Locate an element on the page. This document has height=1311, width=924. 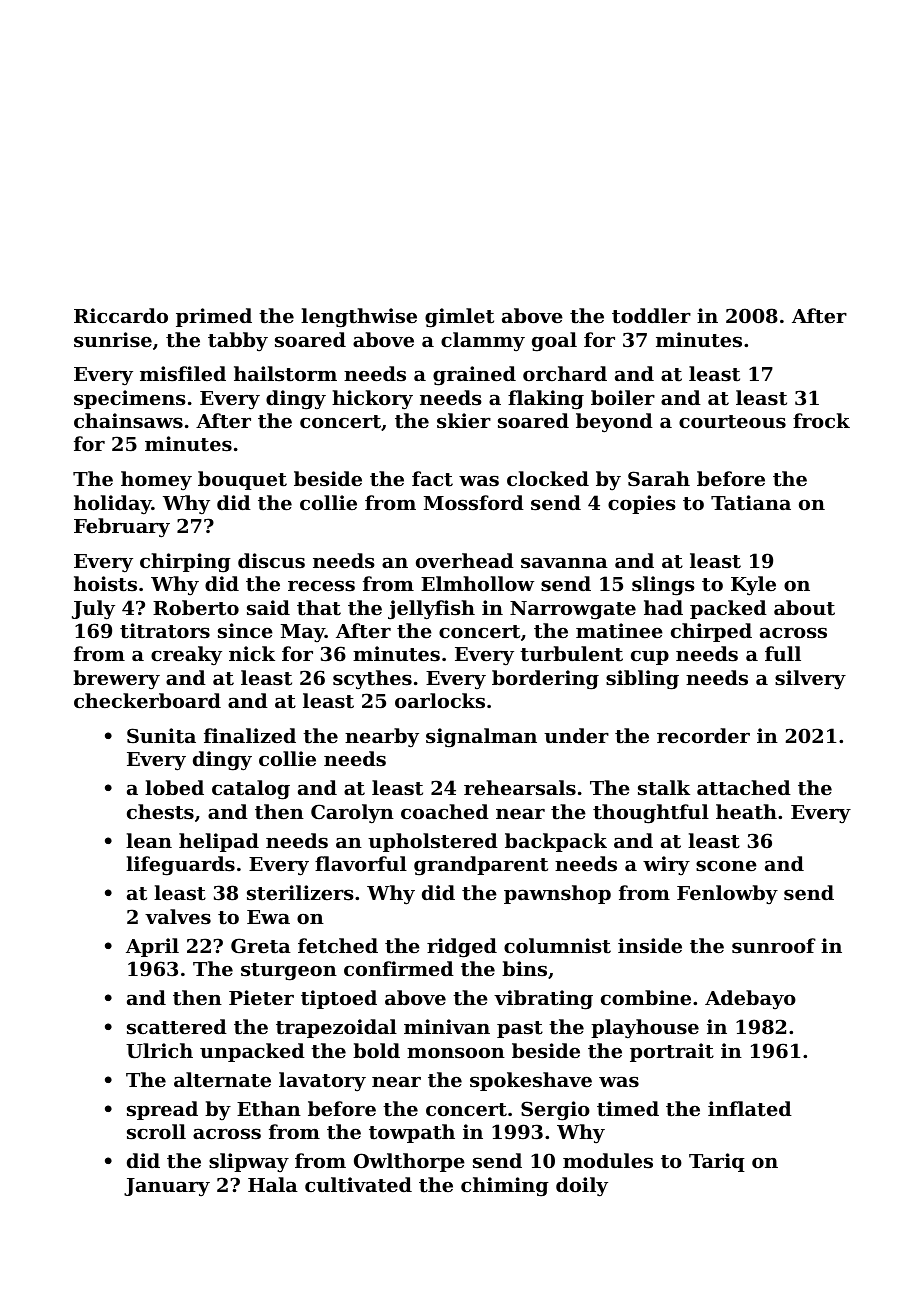
fetched is located at coordinates (338, 946).
